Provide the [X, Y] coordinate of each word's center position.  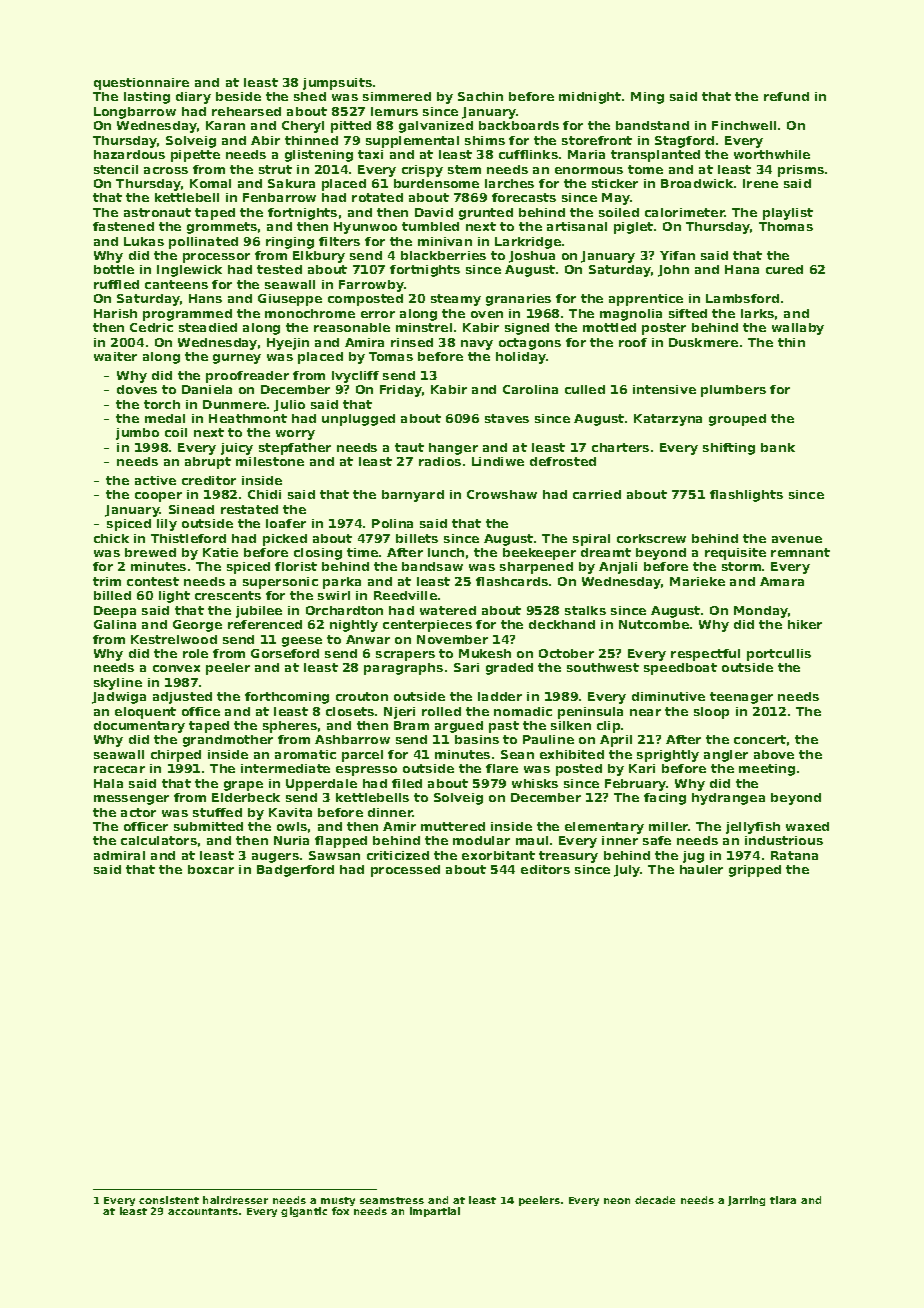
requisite [735, 554]
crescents [228, 595]
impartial [435, 1212]
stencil [116, 169]
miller [669, 826]
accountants [203, 1211]
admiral [119, 855]
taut [409, 447]
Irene [760, 183]
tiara [783, 1200]
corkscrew [651, 538]
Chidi [264, 494]
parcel [362, 756]
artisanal [577, 226]
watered [448, 610]
